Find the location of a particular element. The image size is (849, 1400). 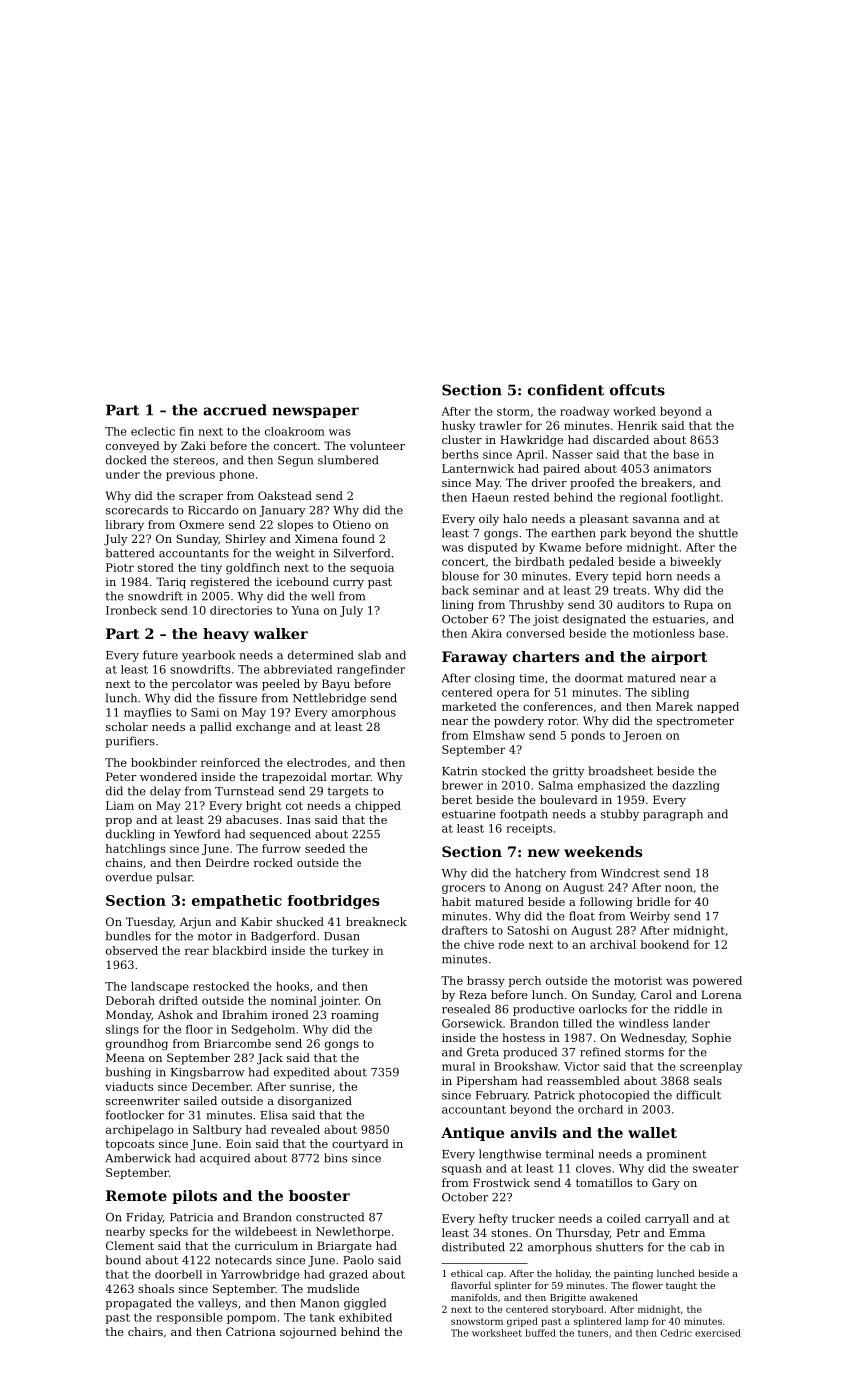

noon is located at coordinates (679, 888).
